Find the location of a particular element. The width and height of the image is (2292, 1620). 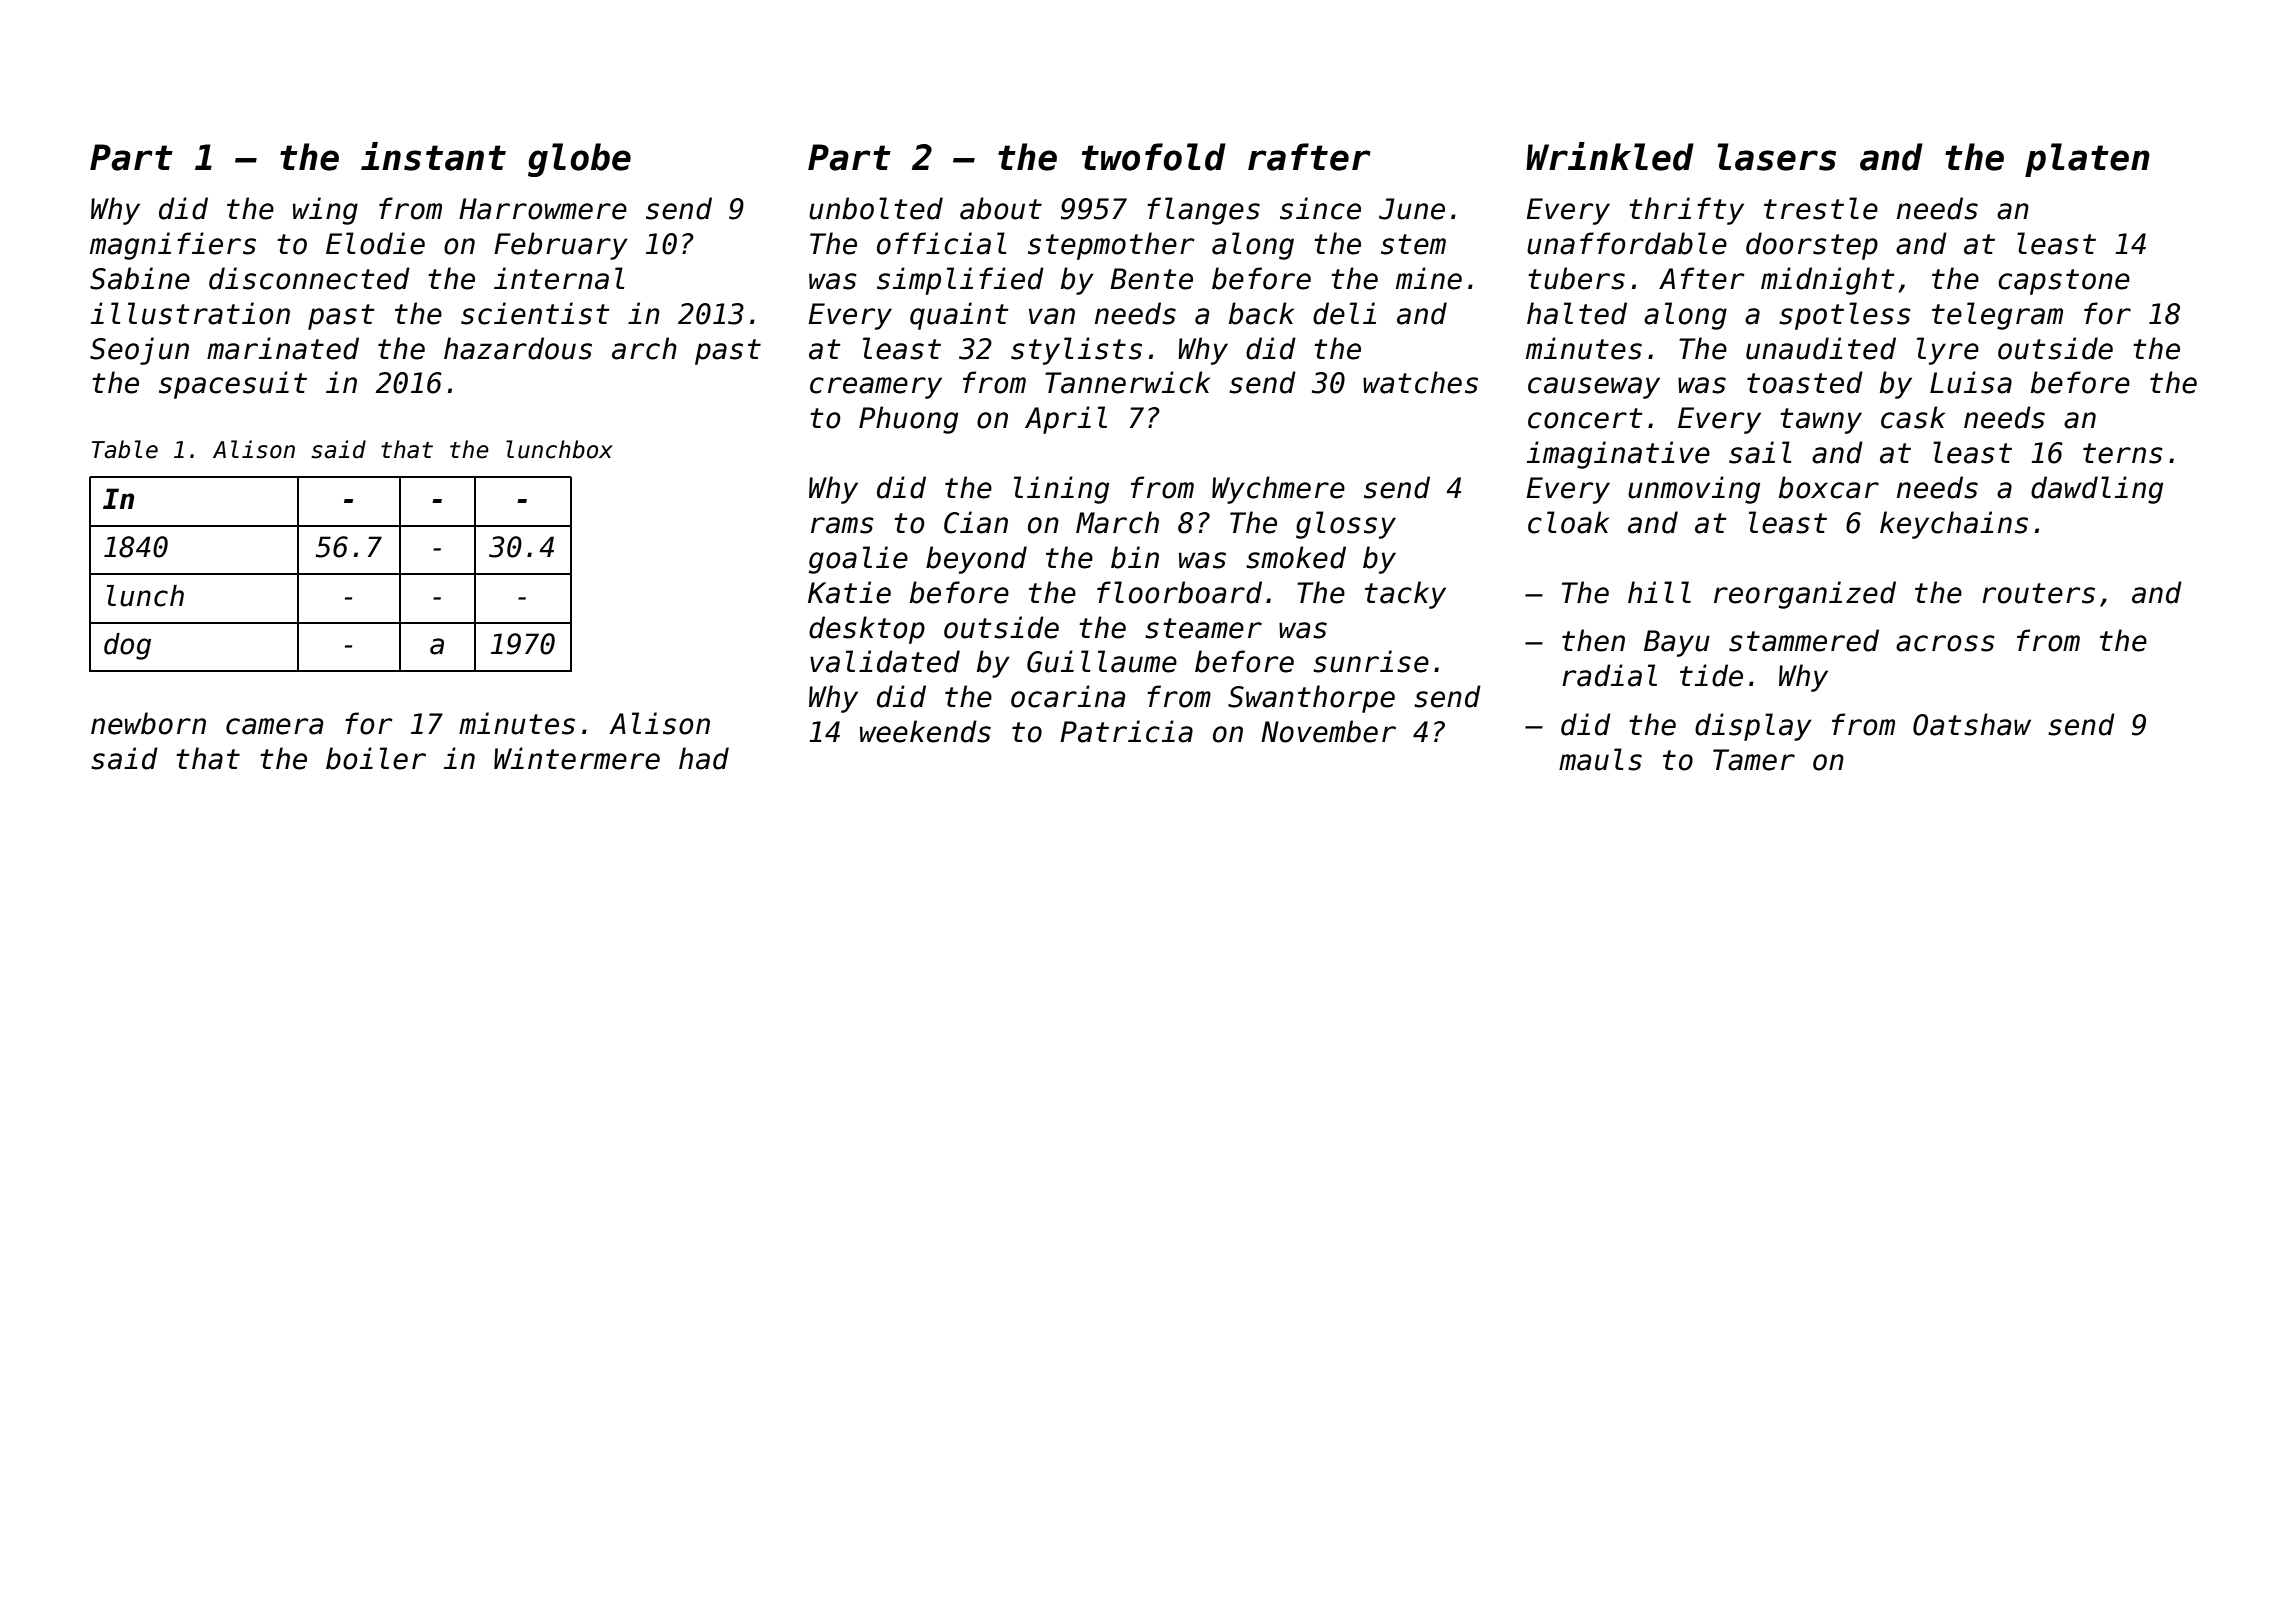

routers is located at coordinates (2038, 593).
